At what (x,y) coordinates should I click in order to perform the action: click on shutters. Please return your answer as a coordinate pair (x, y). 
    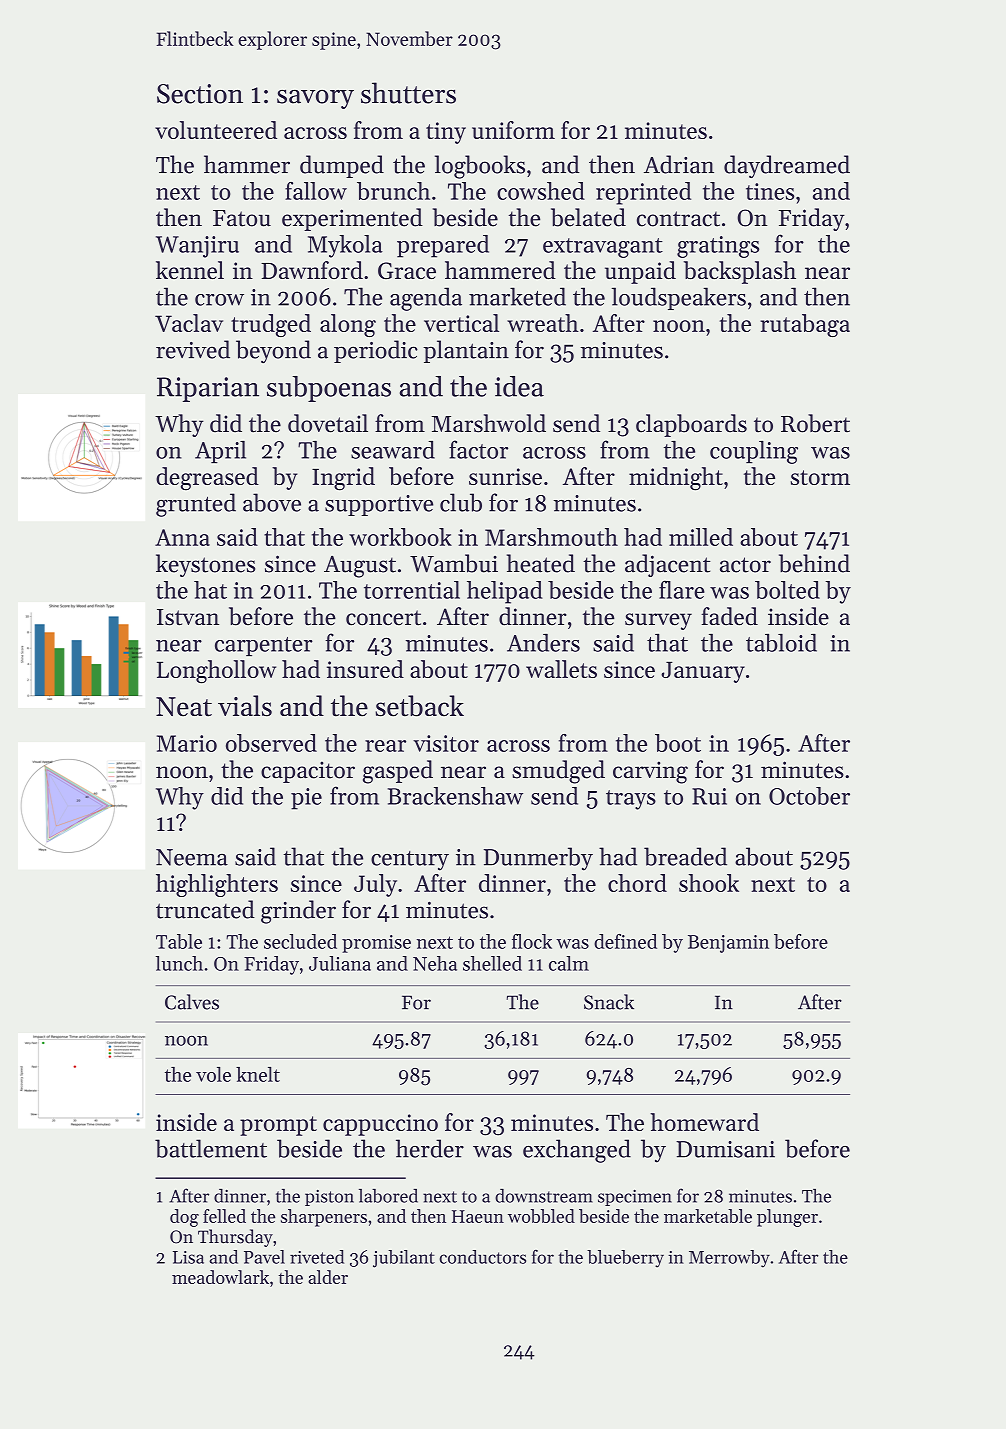
    Looking at the image, I should click on (408, 93).
